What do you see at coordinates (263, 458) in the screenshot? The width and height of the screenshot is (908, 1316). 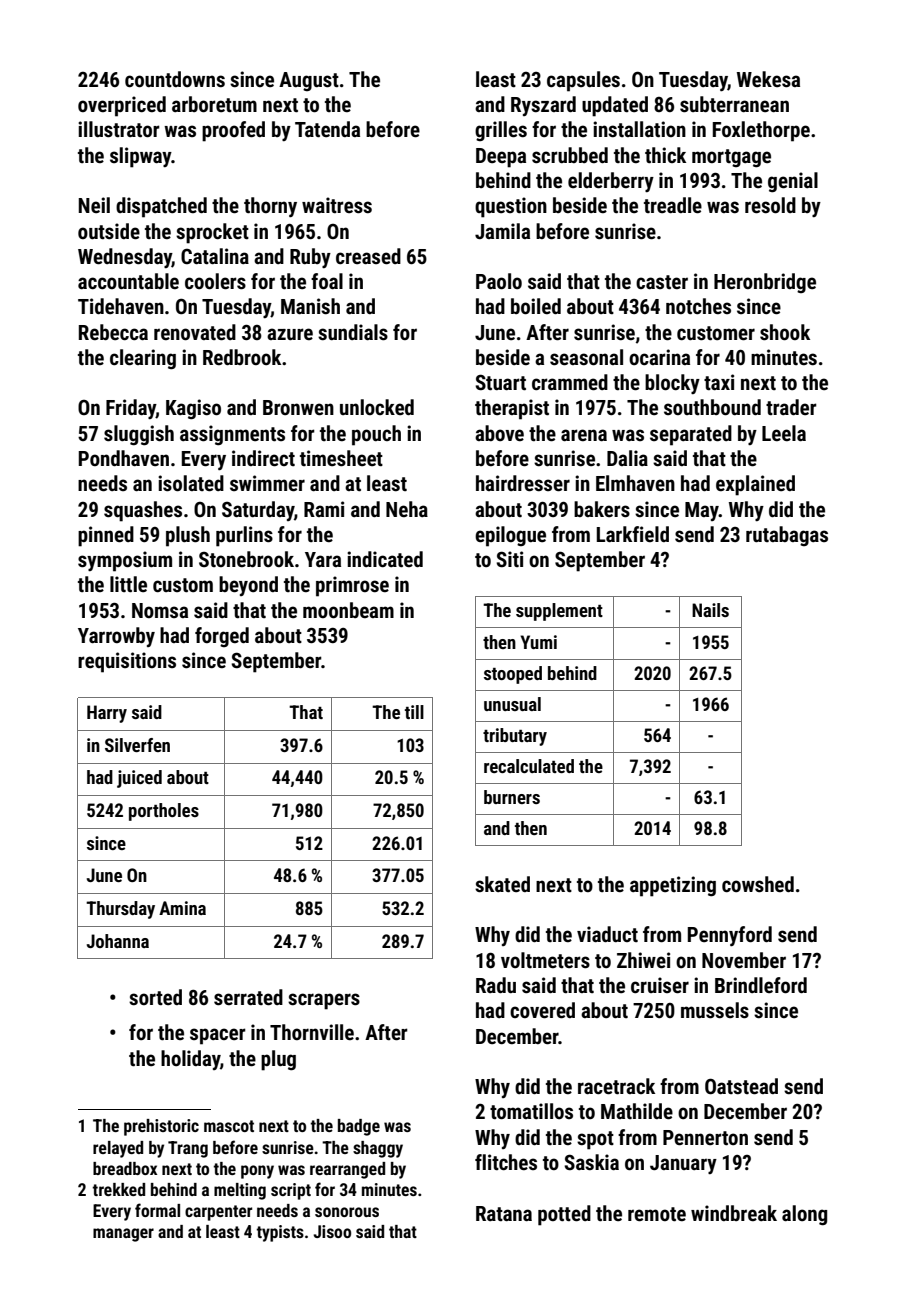 I see `indirect` at bounding box center [263, 458].
